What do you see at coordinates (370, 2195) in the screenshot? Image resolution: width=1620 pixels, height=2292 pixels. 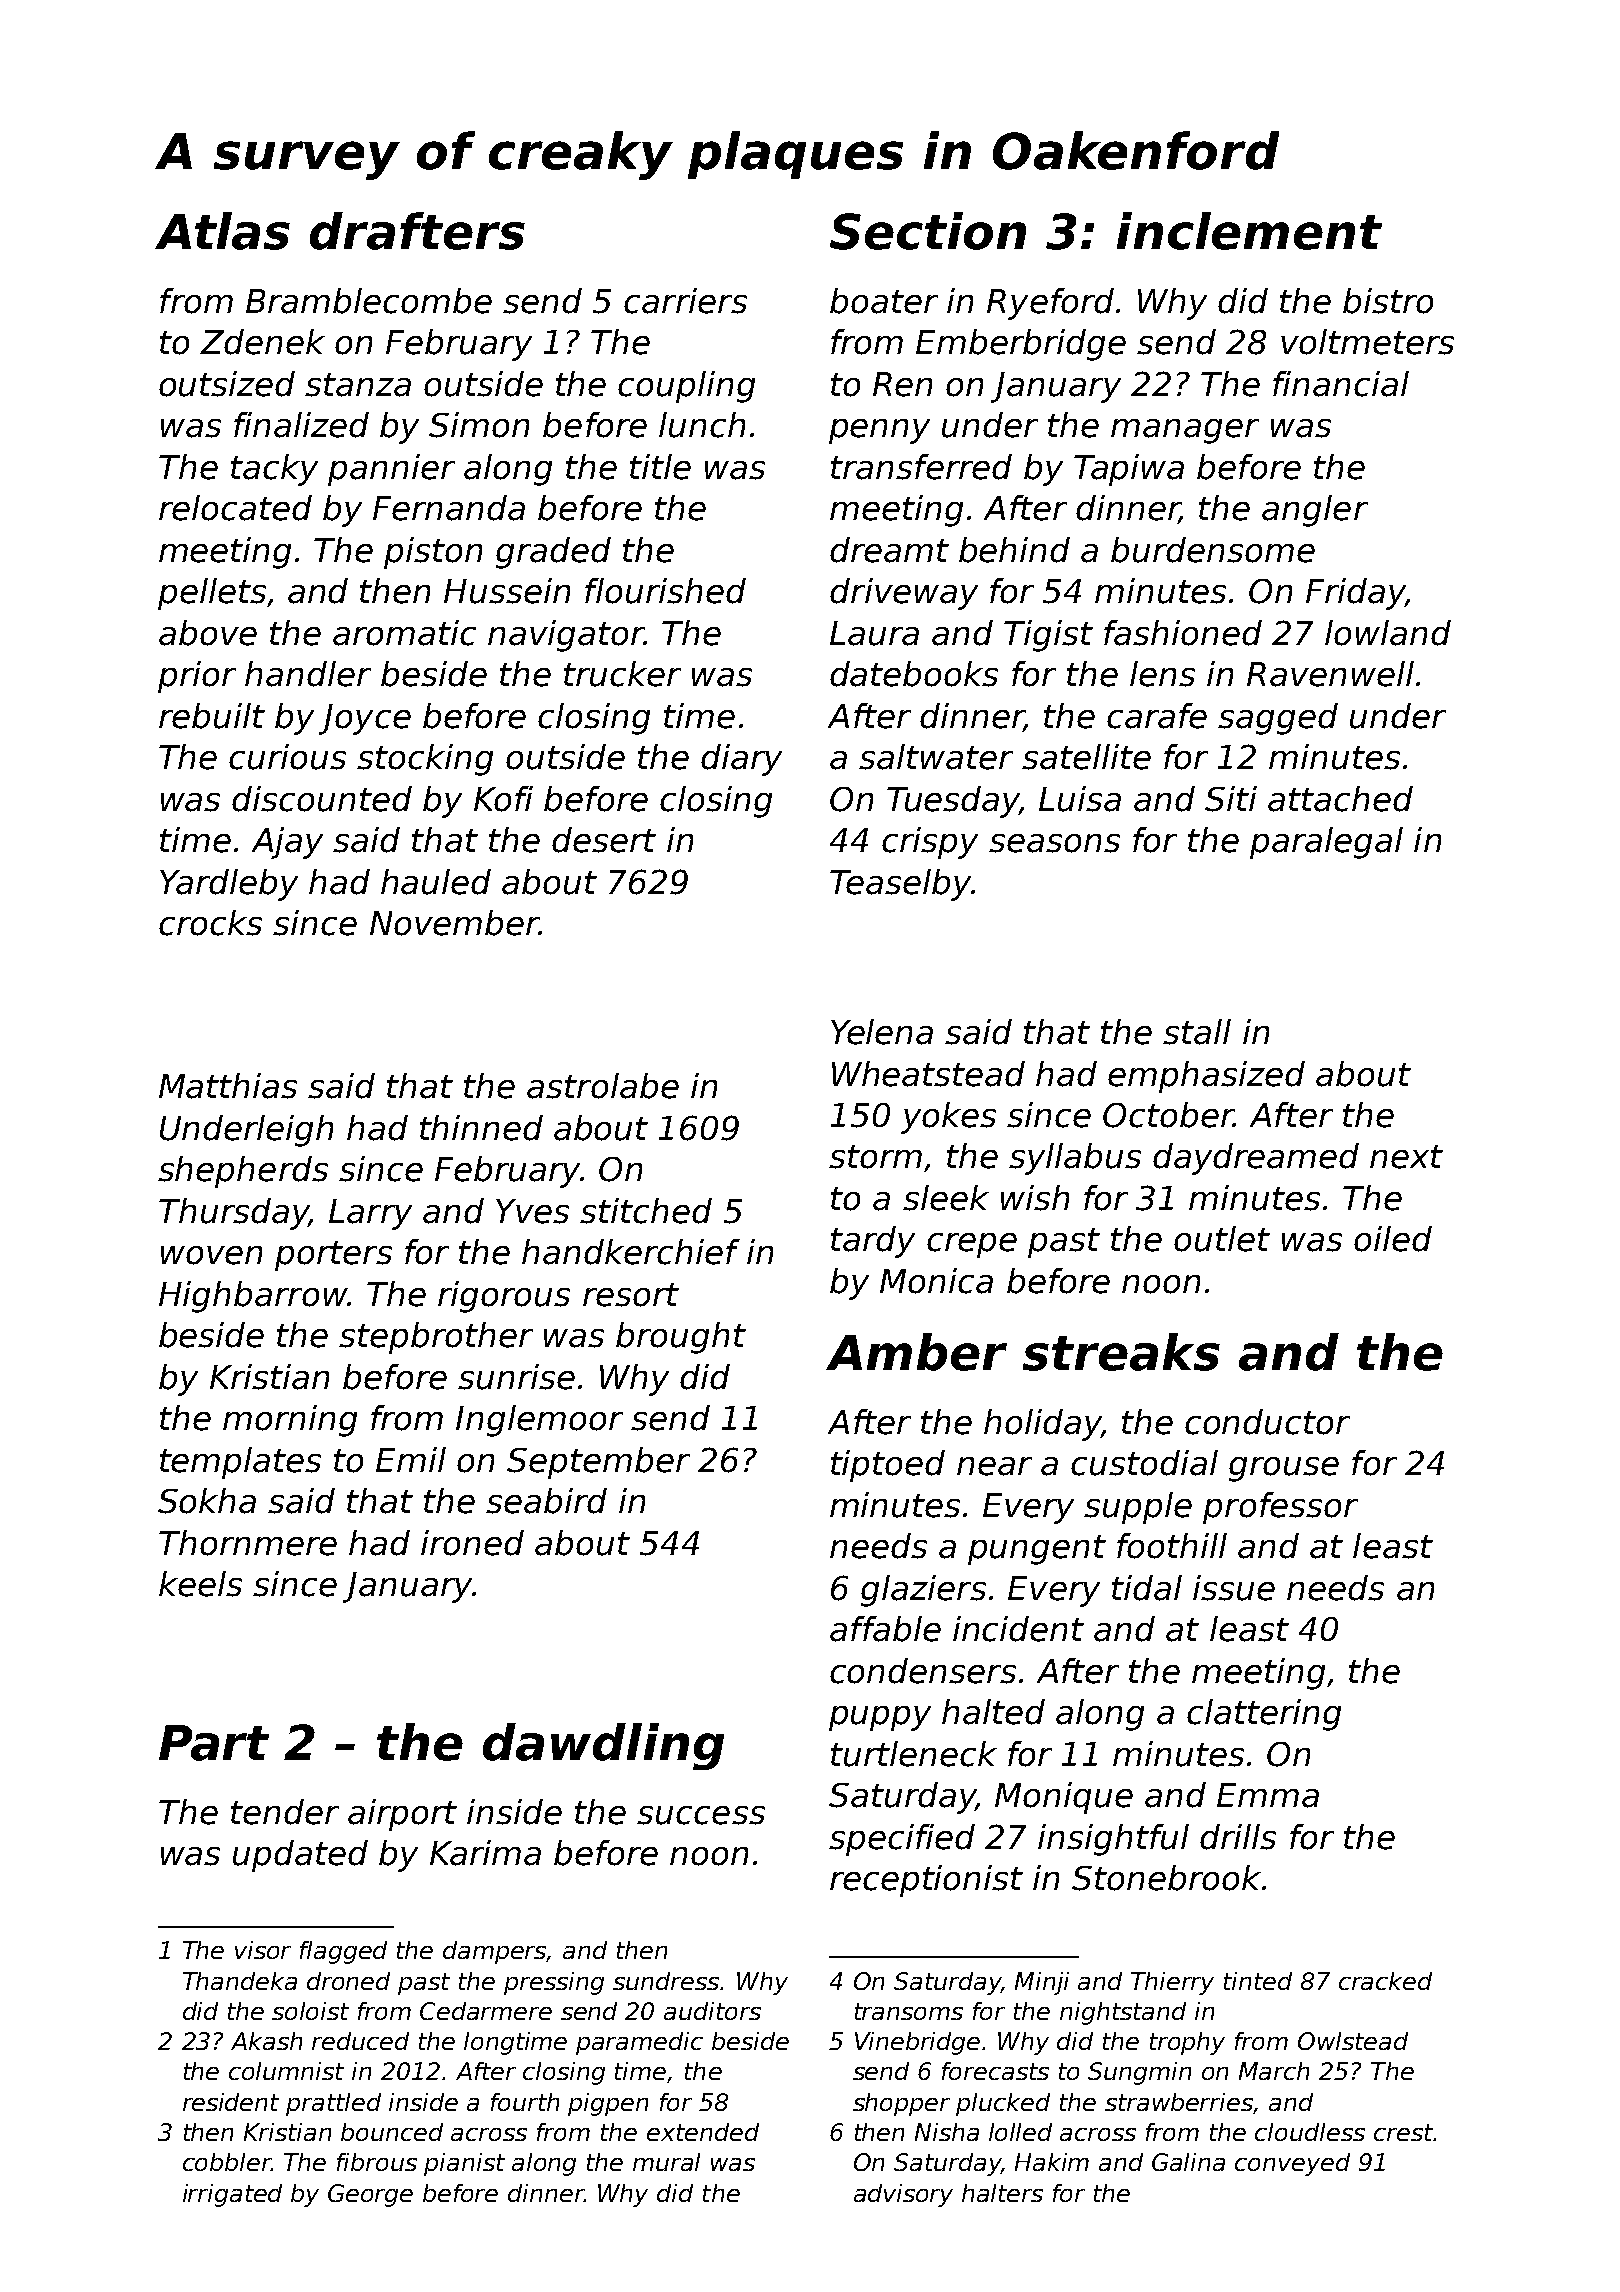 I see `George` at bounding box center [370, 2195].
